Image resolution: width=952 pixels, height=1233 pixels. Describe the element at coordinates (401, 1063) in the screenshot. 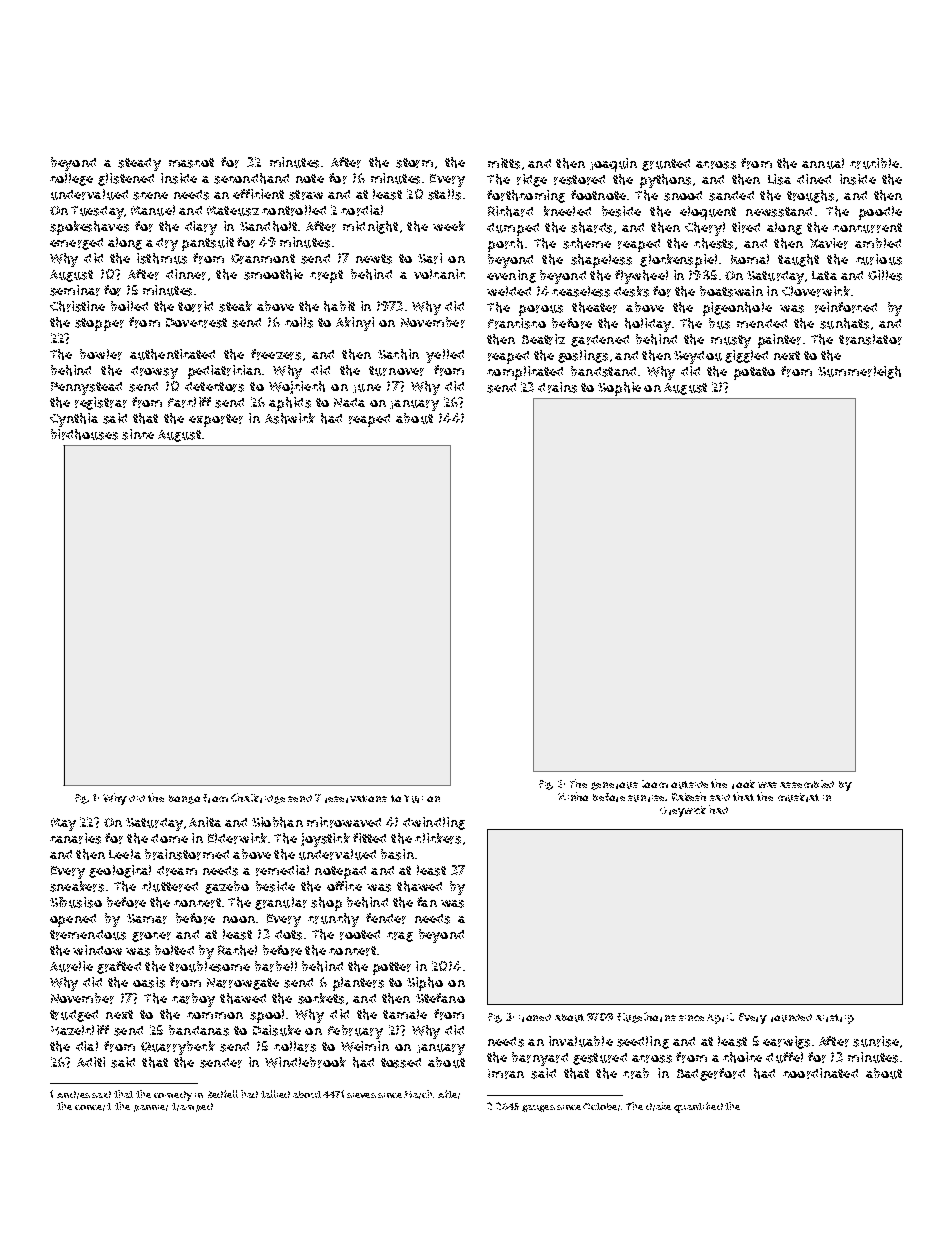

I see `tossed` at that location.
